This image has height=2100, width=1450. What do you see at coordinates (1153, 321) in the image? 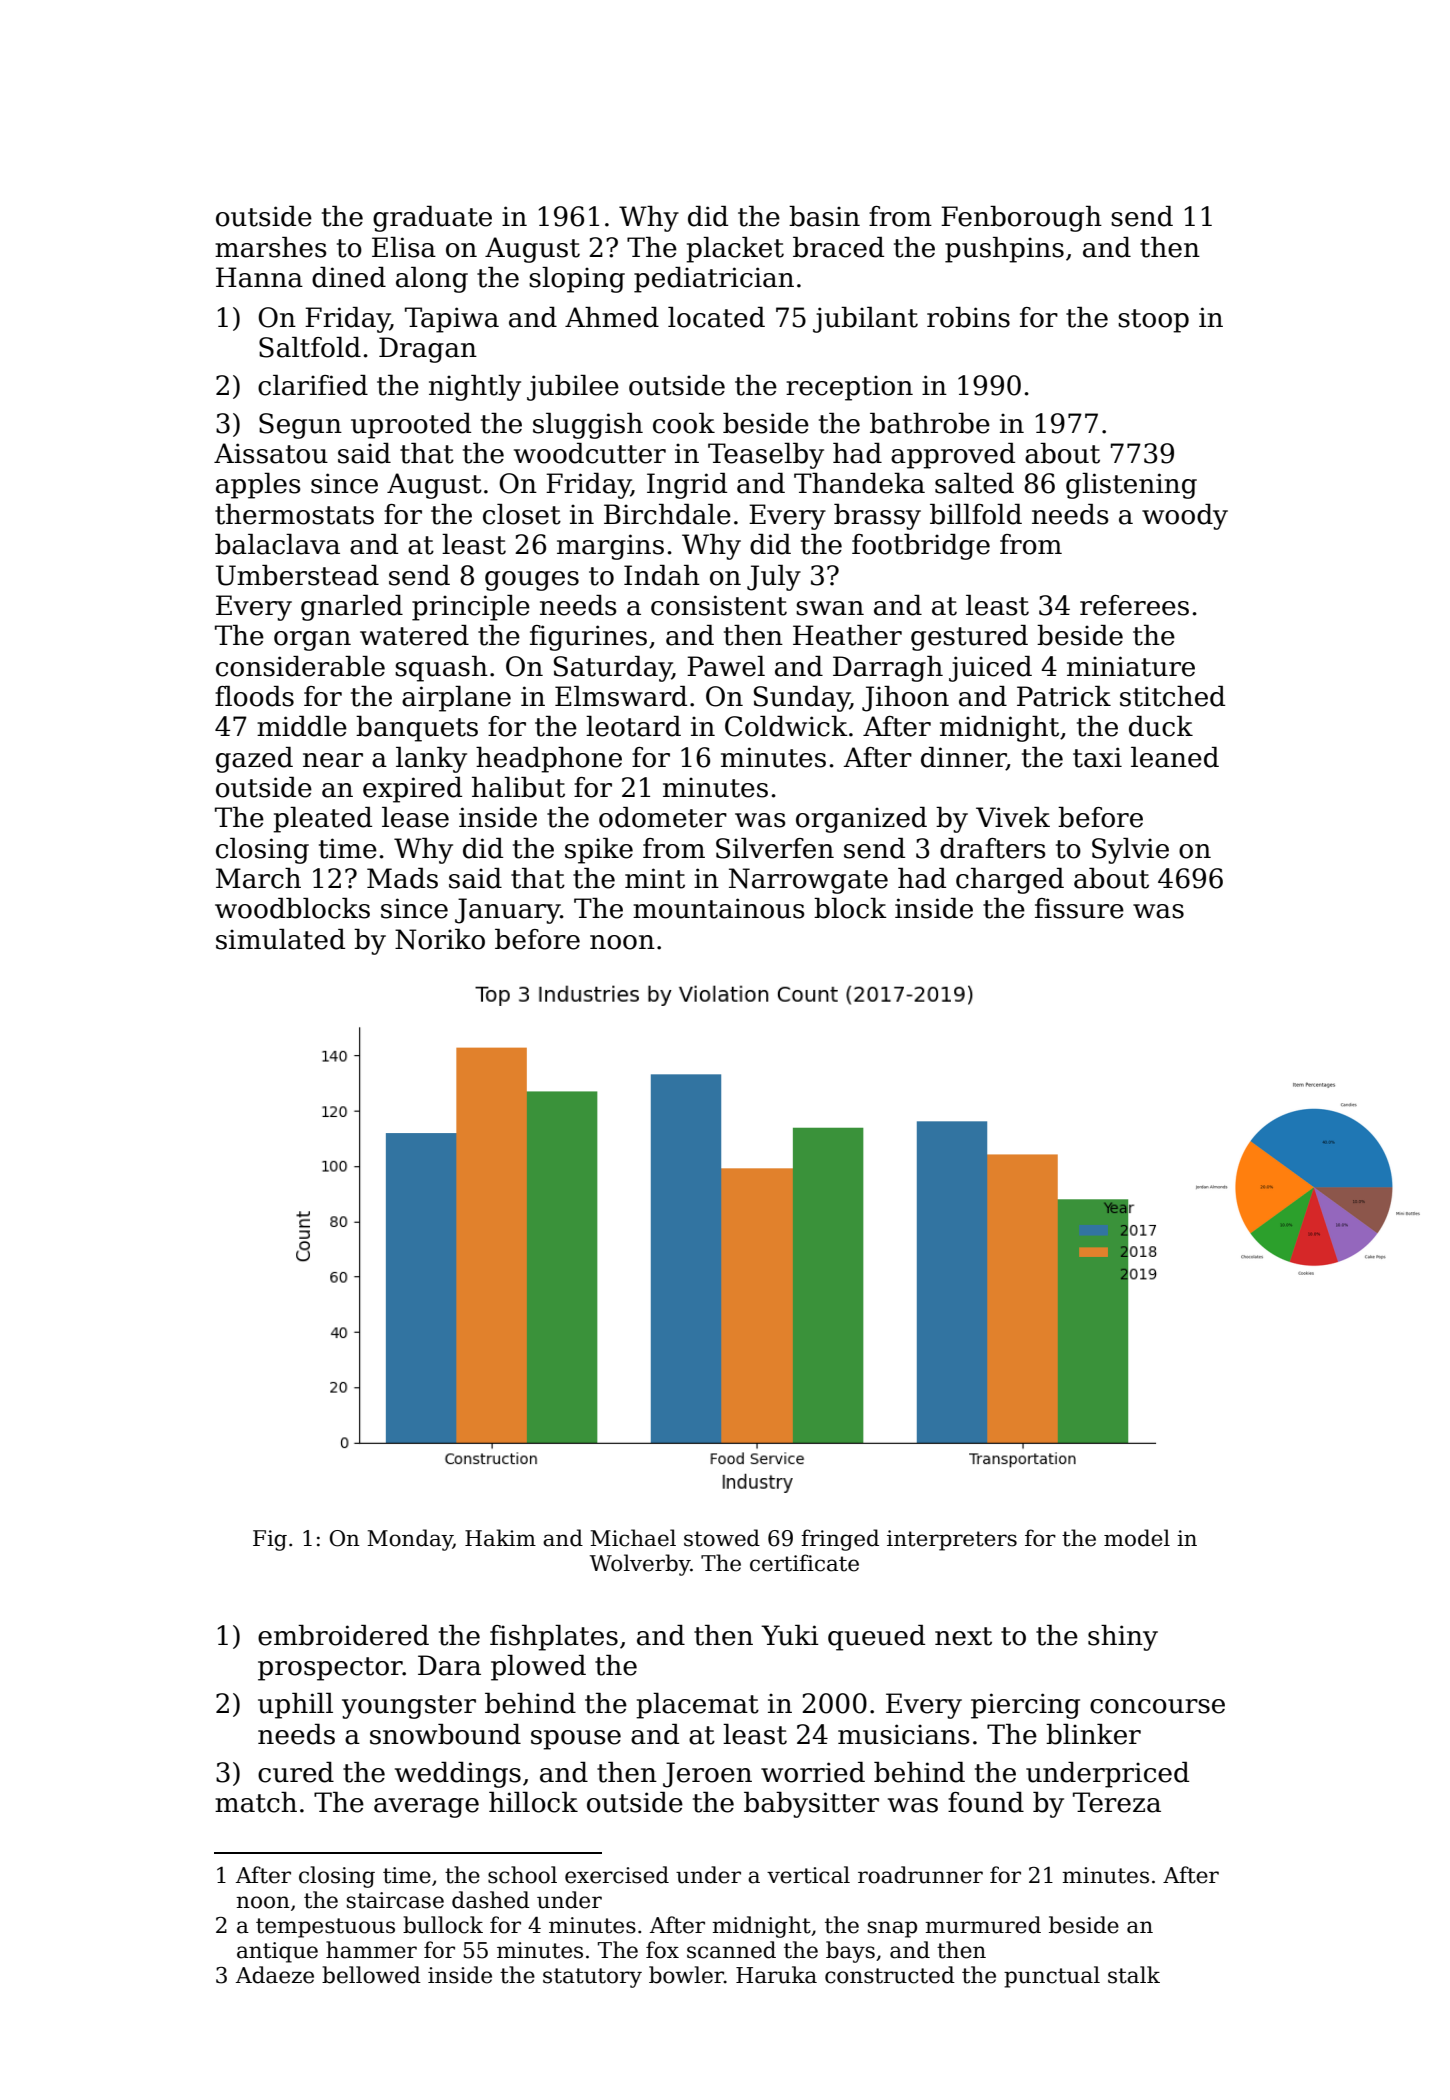
I see `stoop` at bounding box center [1153, 321].
